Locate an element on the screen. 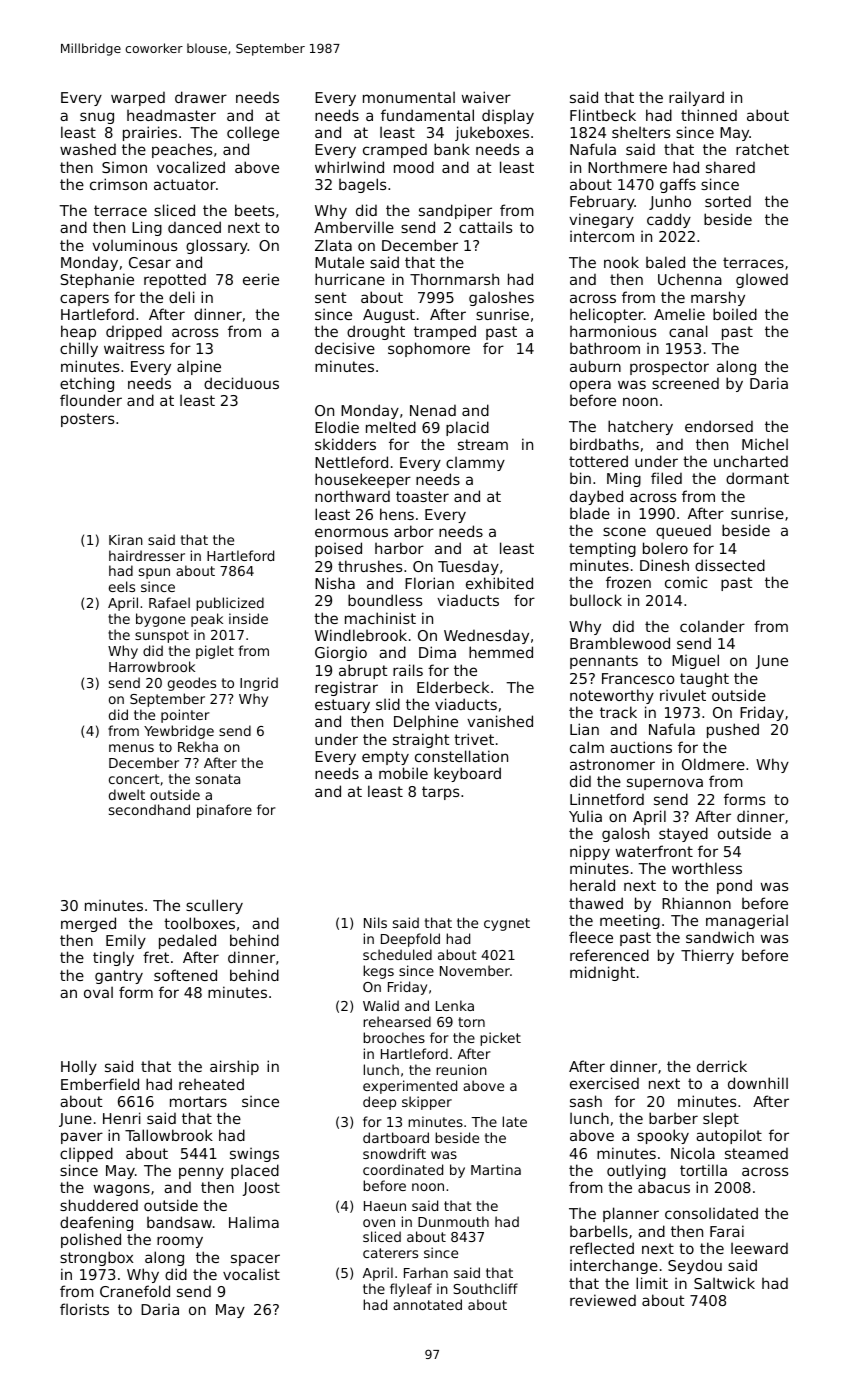 The height and width of the screenshot is (1400, 849). dwelt is located at coordinates (127, 794).
